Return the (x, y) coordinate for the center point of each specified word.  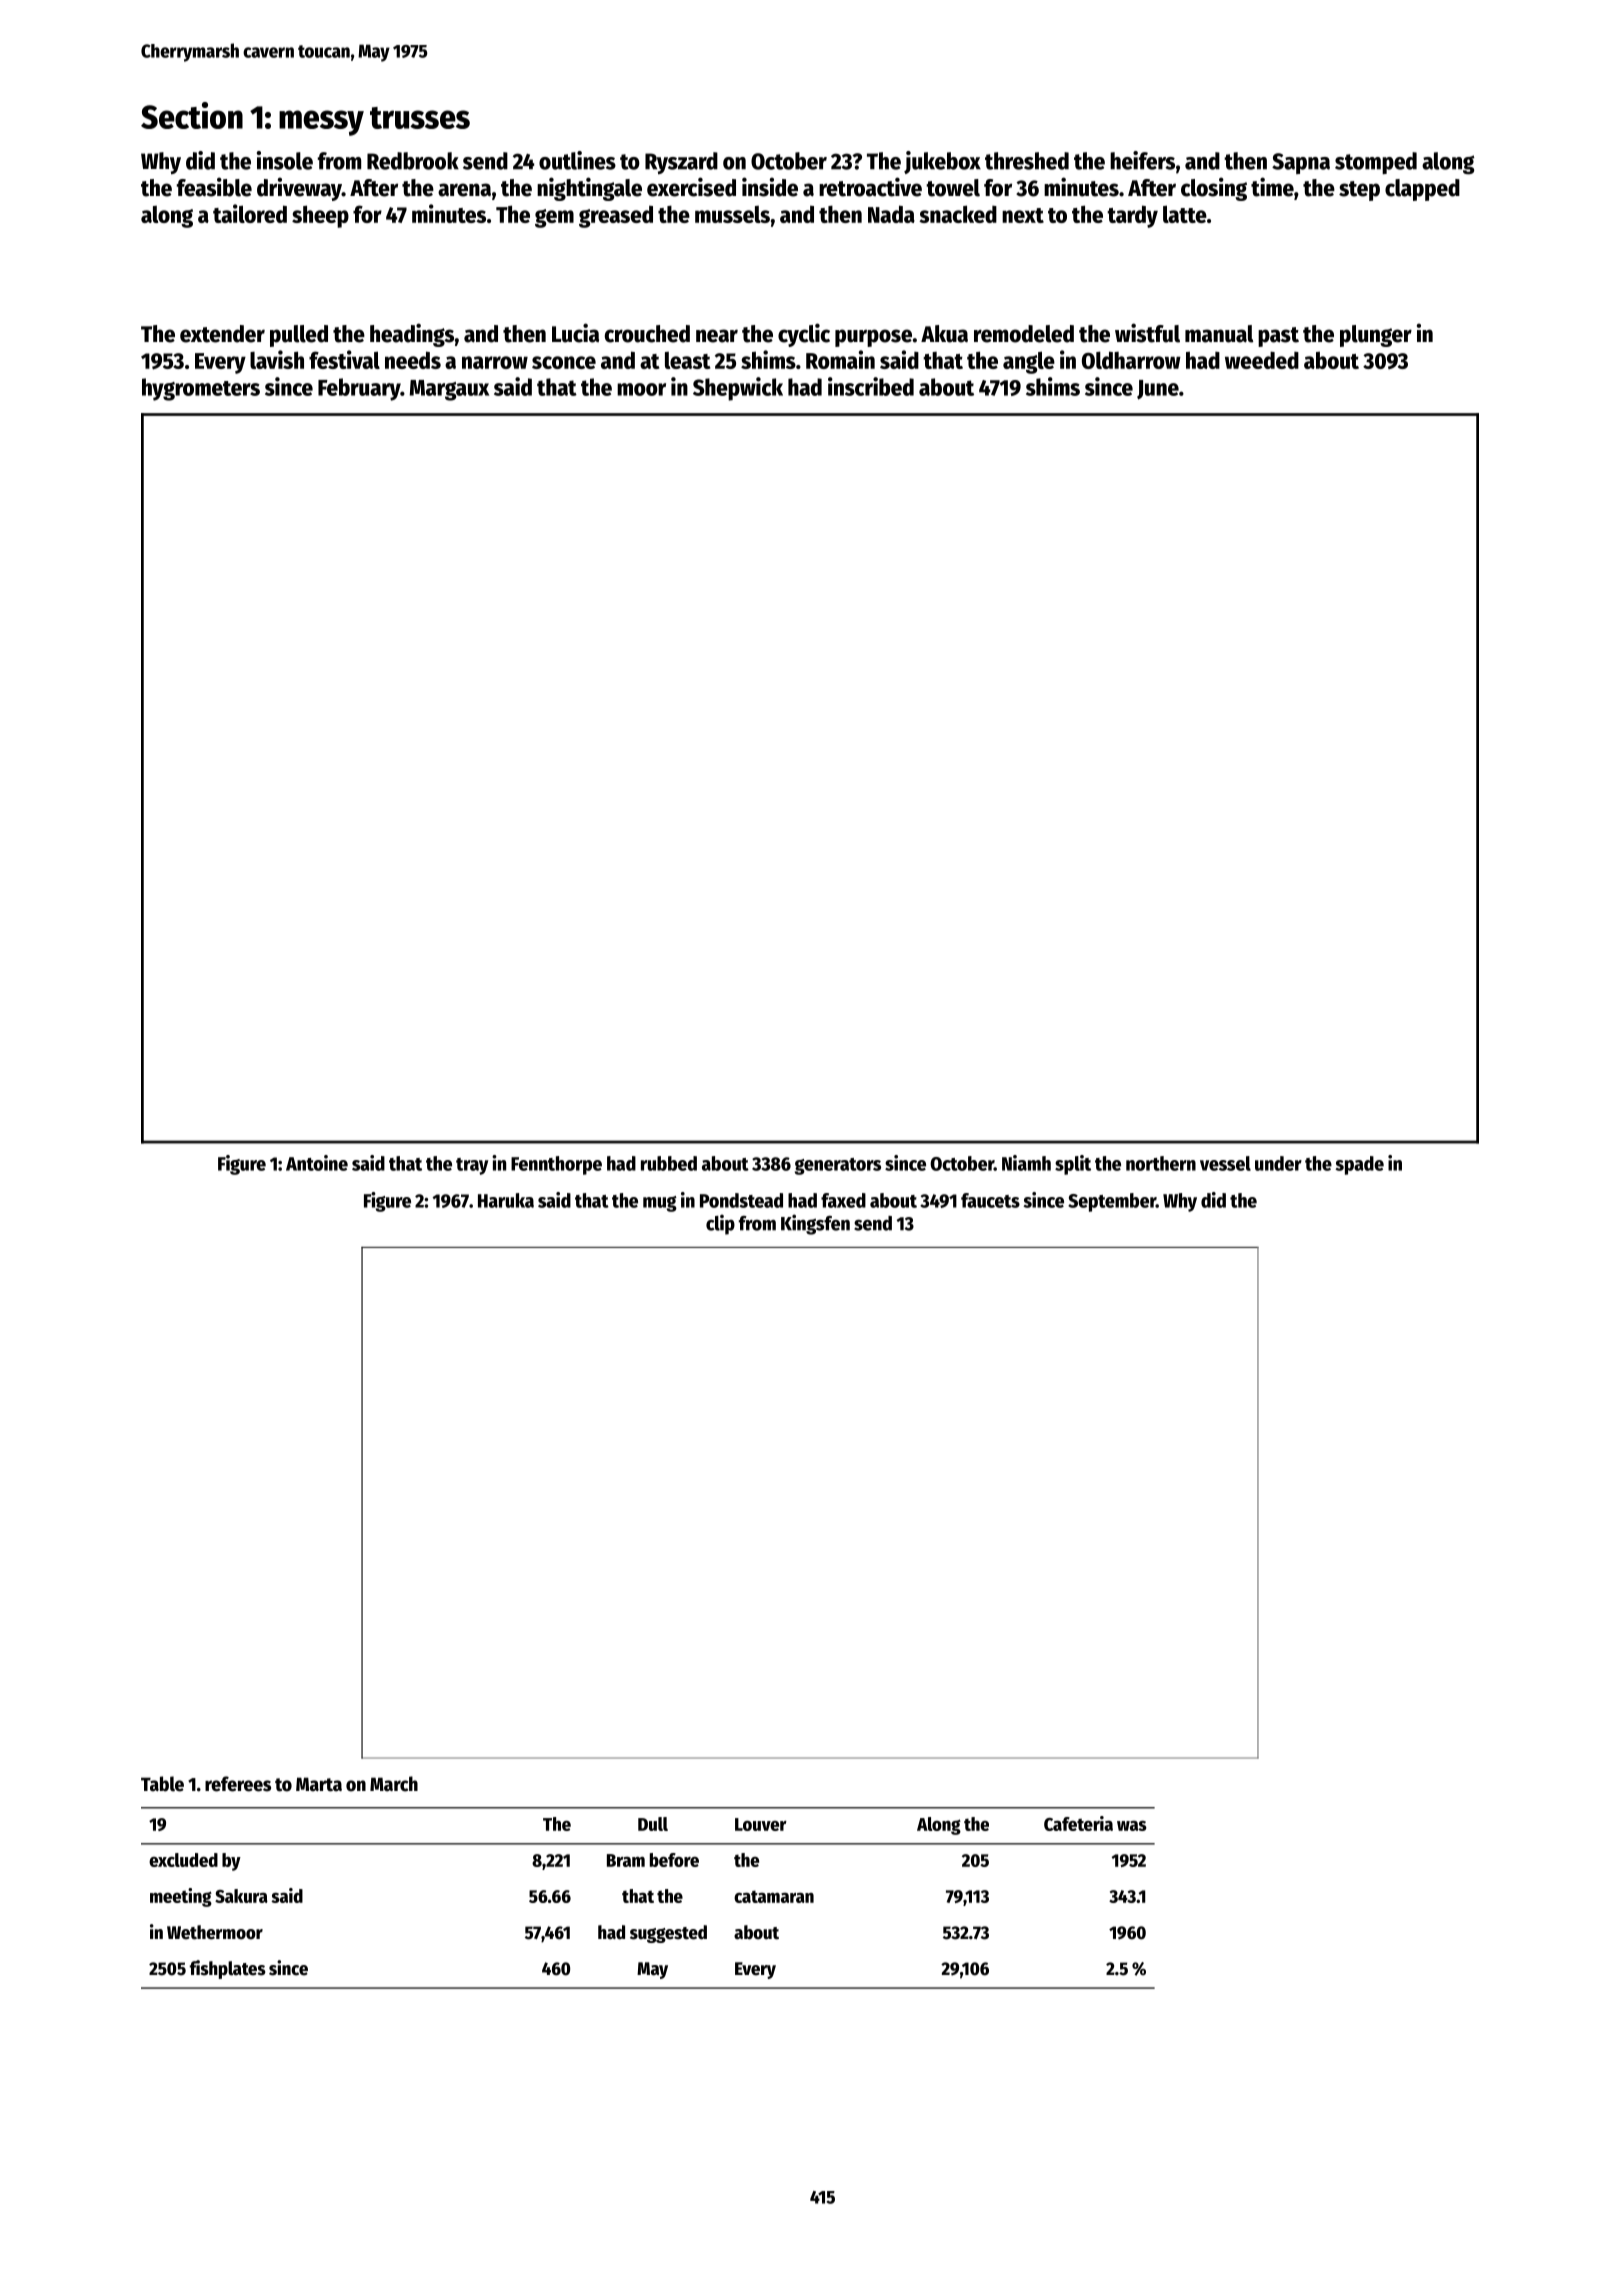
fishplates (228, 1969)
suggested (668, 1934)
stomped (1376, 163)
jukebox (942, 162)
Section (192, 115)
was (1132, 1826)
